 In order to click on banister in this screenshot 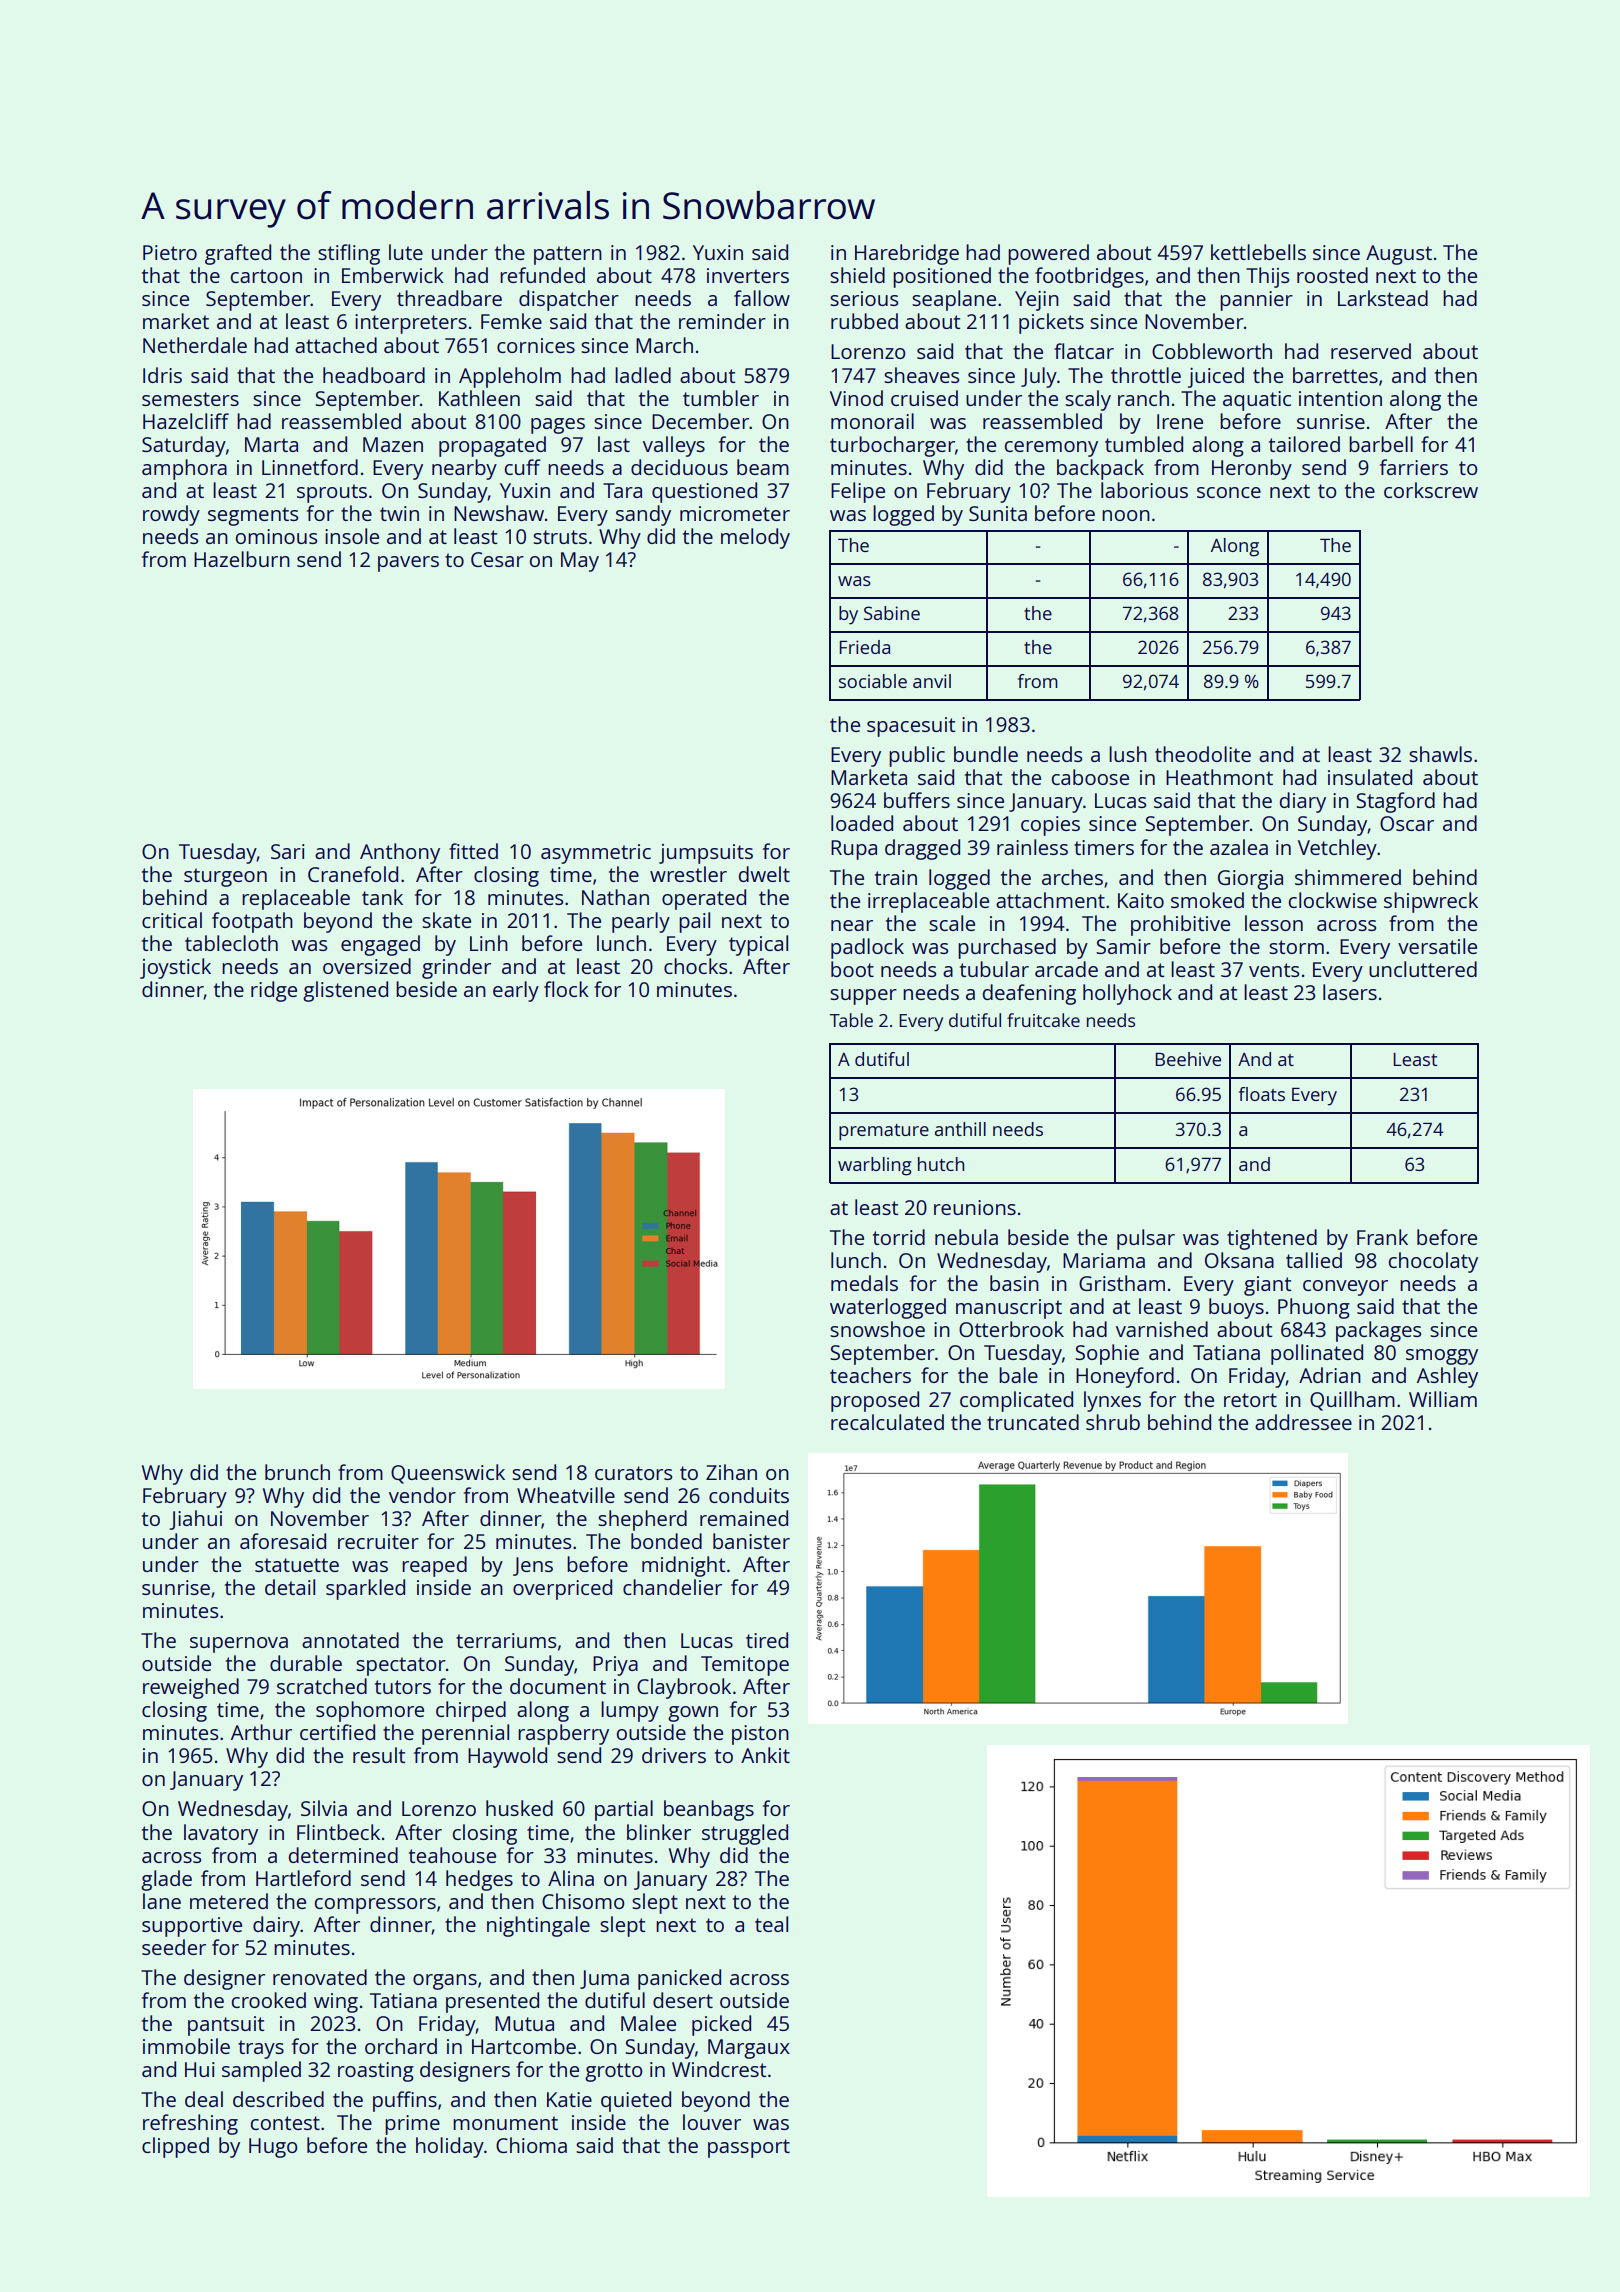, I will do `click(751, 1541)`.
